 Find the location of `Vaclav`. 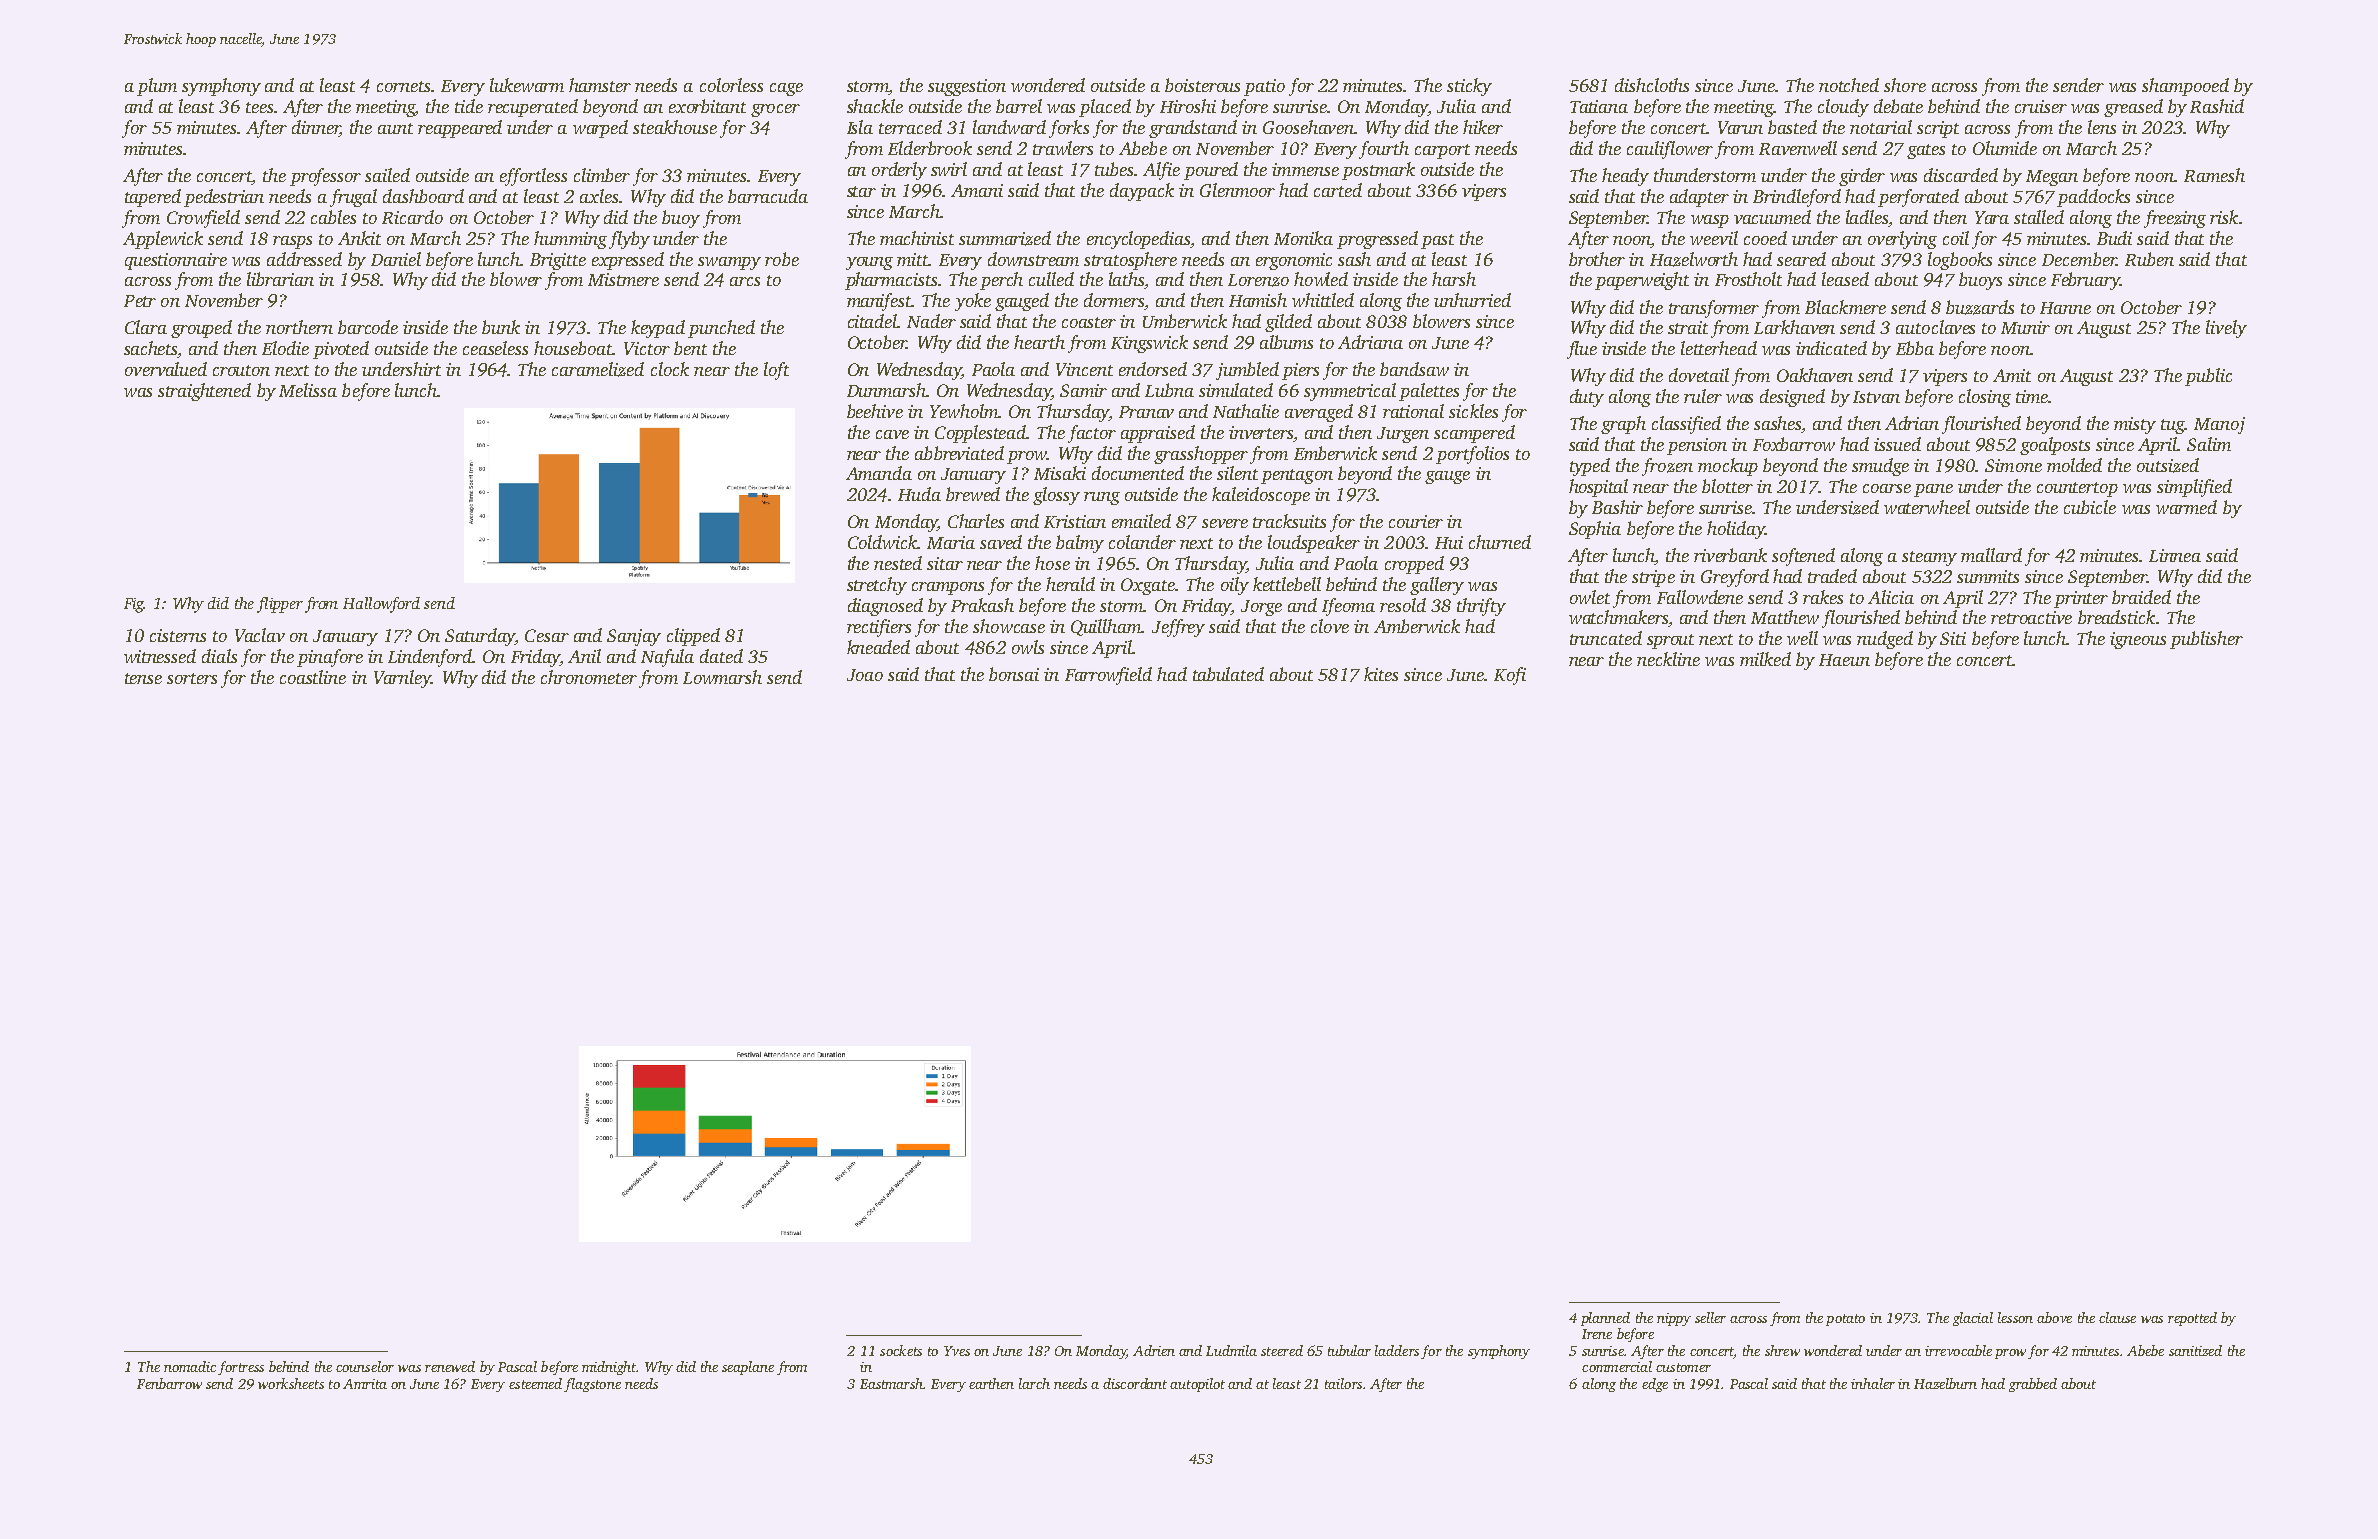

Vaclav is located at coordinates (260, 635).
